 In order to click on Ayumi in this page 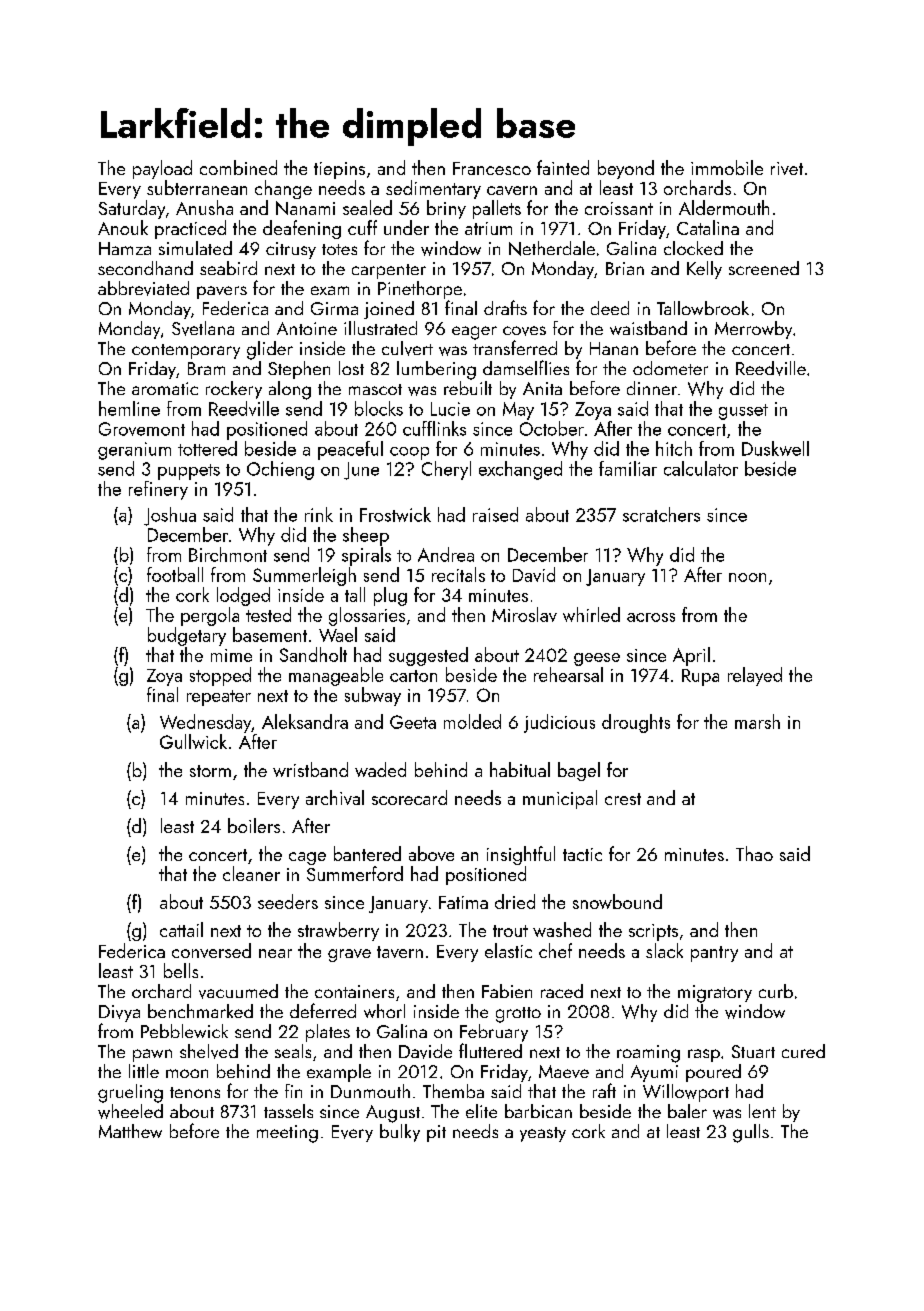, I will do `click(654, 1073)`.
